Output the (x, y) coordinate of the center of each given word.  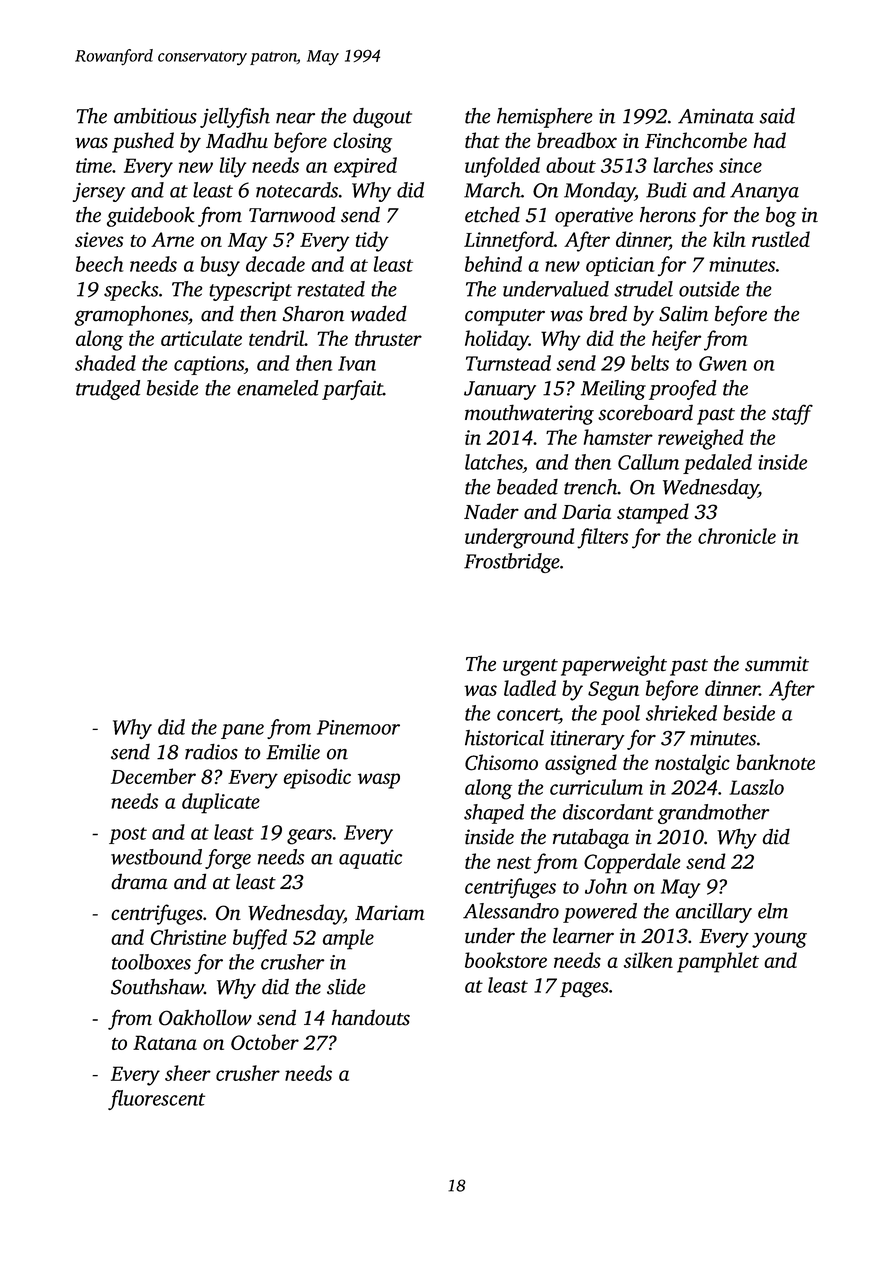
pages (584, 990)
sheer (188, 1073)
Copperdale (632, 863)
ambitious (155, 116)
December (153, 776)
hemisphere (544, 118)
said (777, 116)
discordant (608, 812)
